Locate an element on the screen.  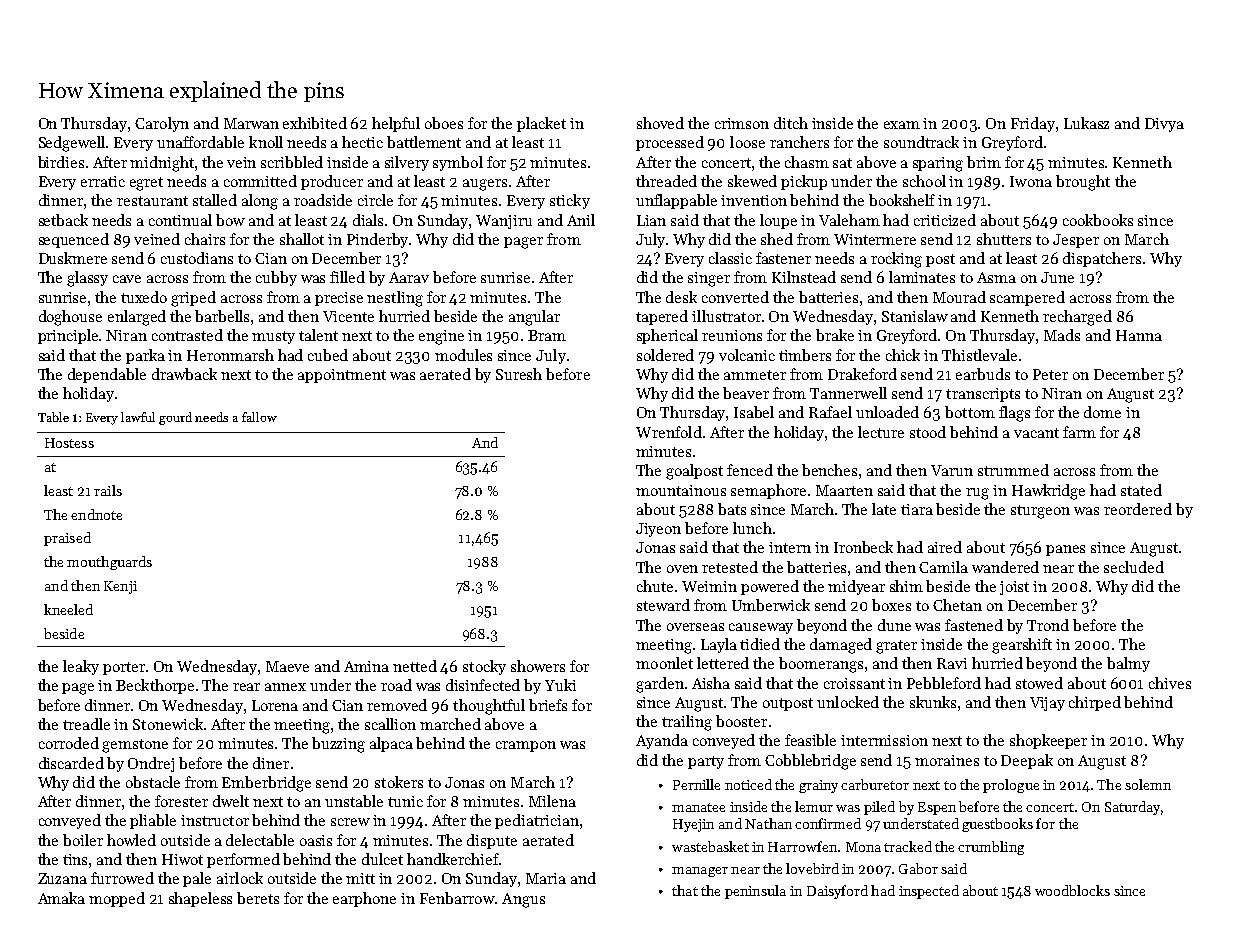
Divya is located at coordinates (1164, 125).
